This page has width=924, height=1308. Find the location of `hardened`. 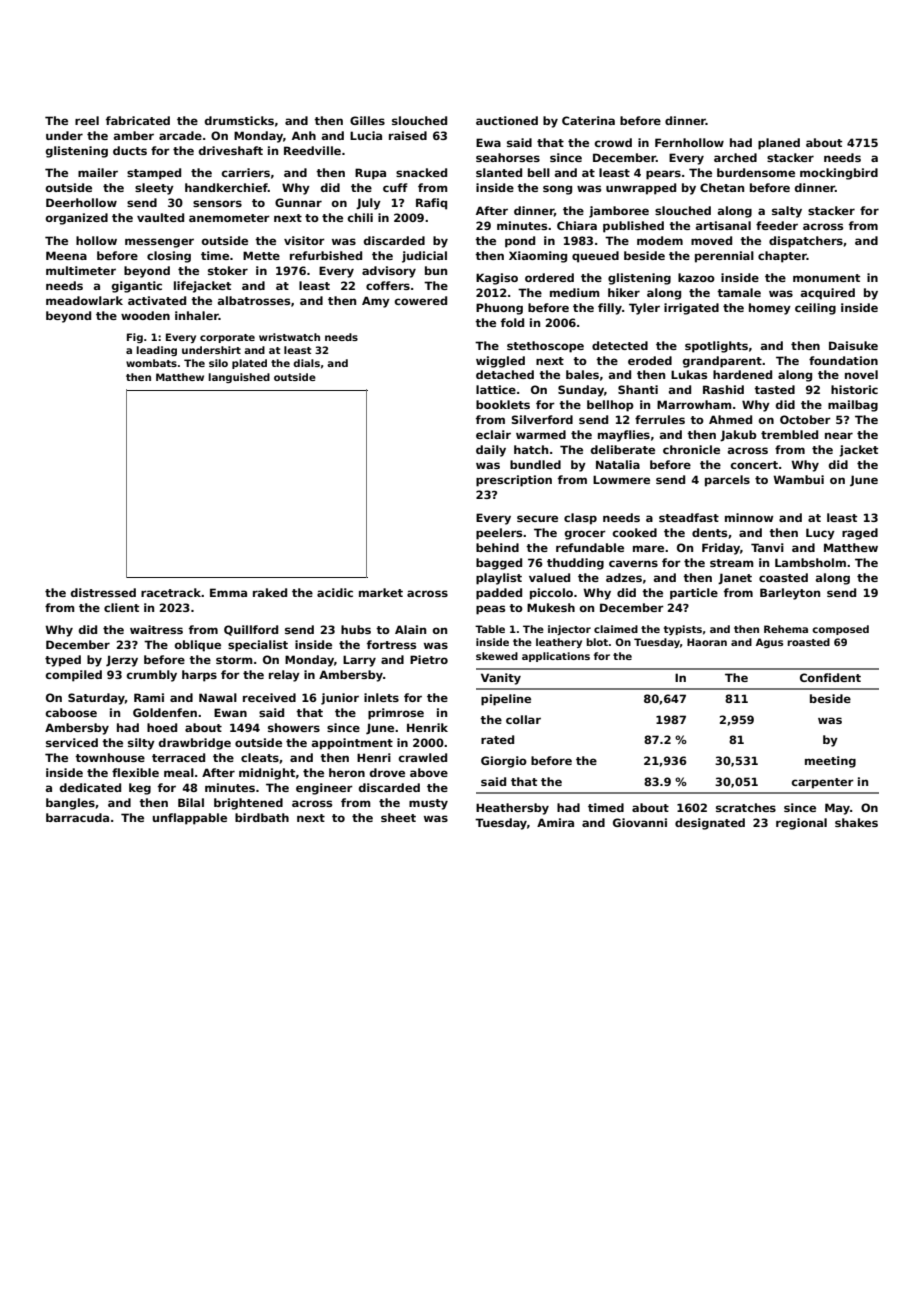

hardened is located at coordinates (742, 374).
